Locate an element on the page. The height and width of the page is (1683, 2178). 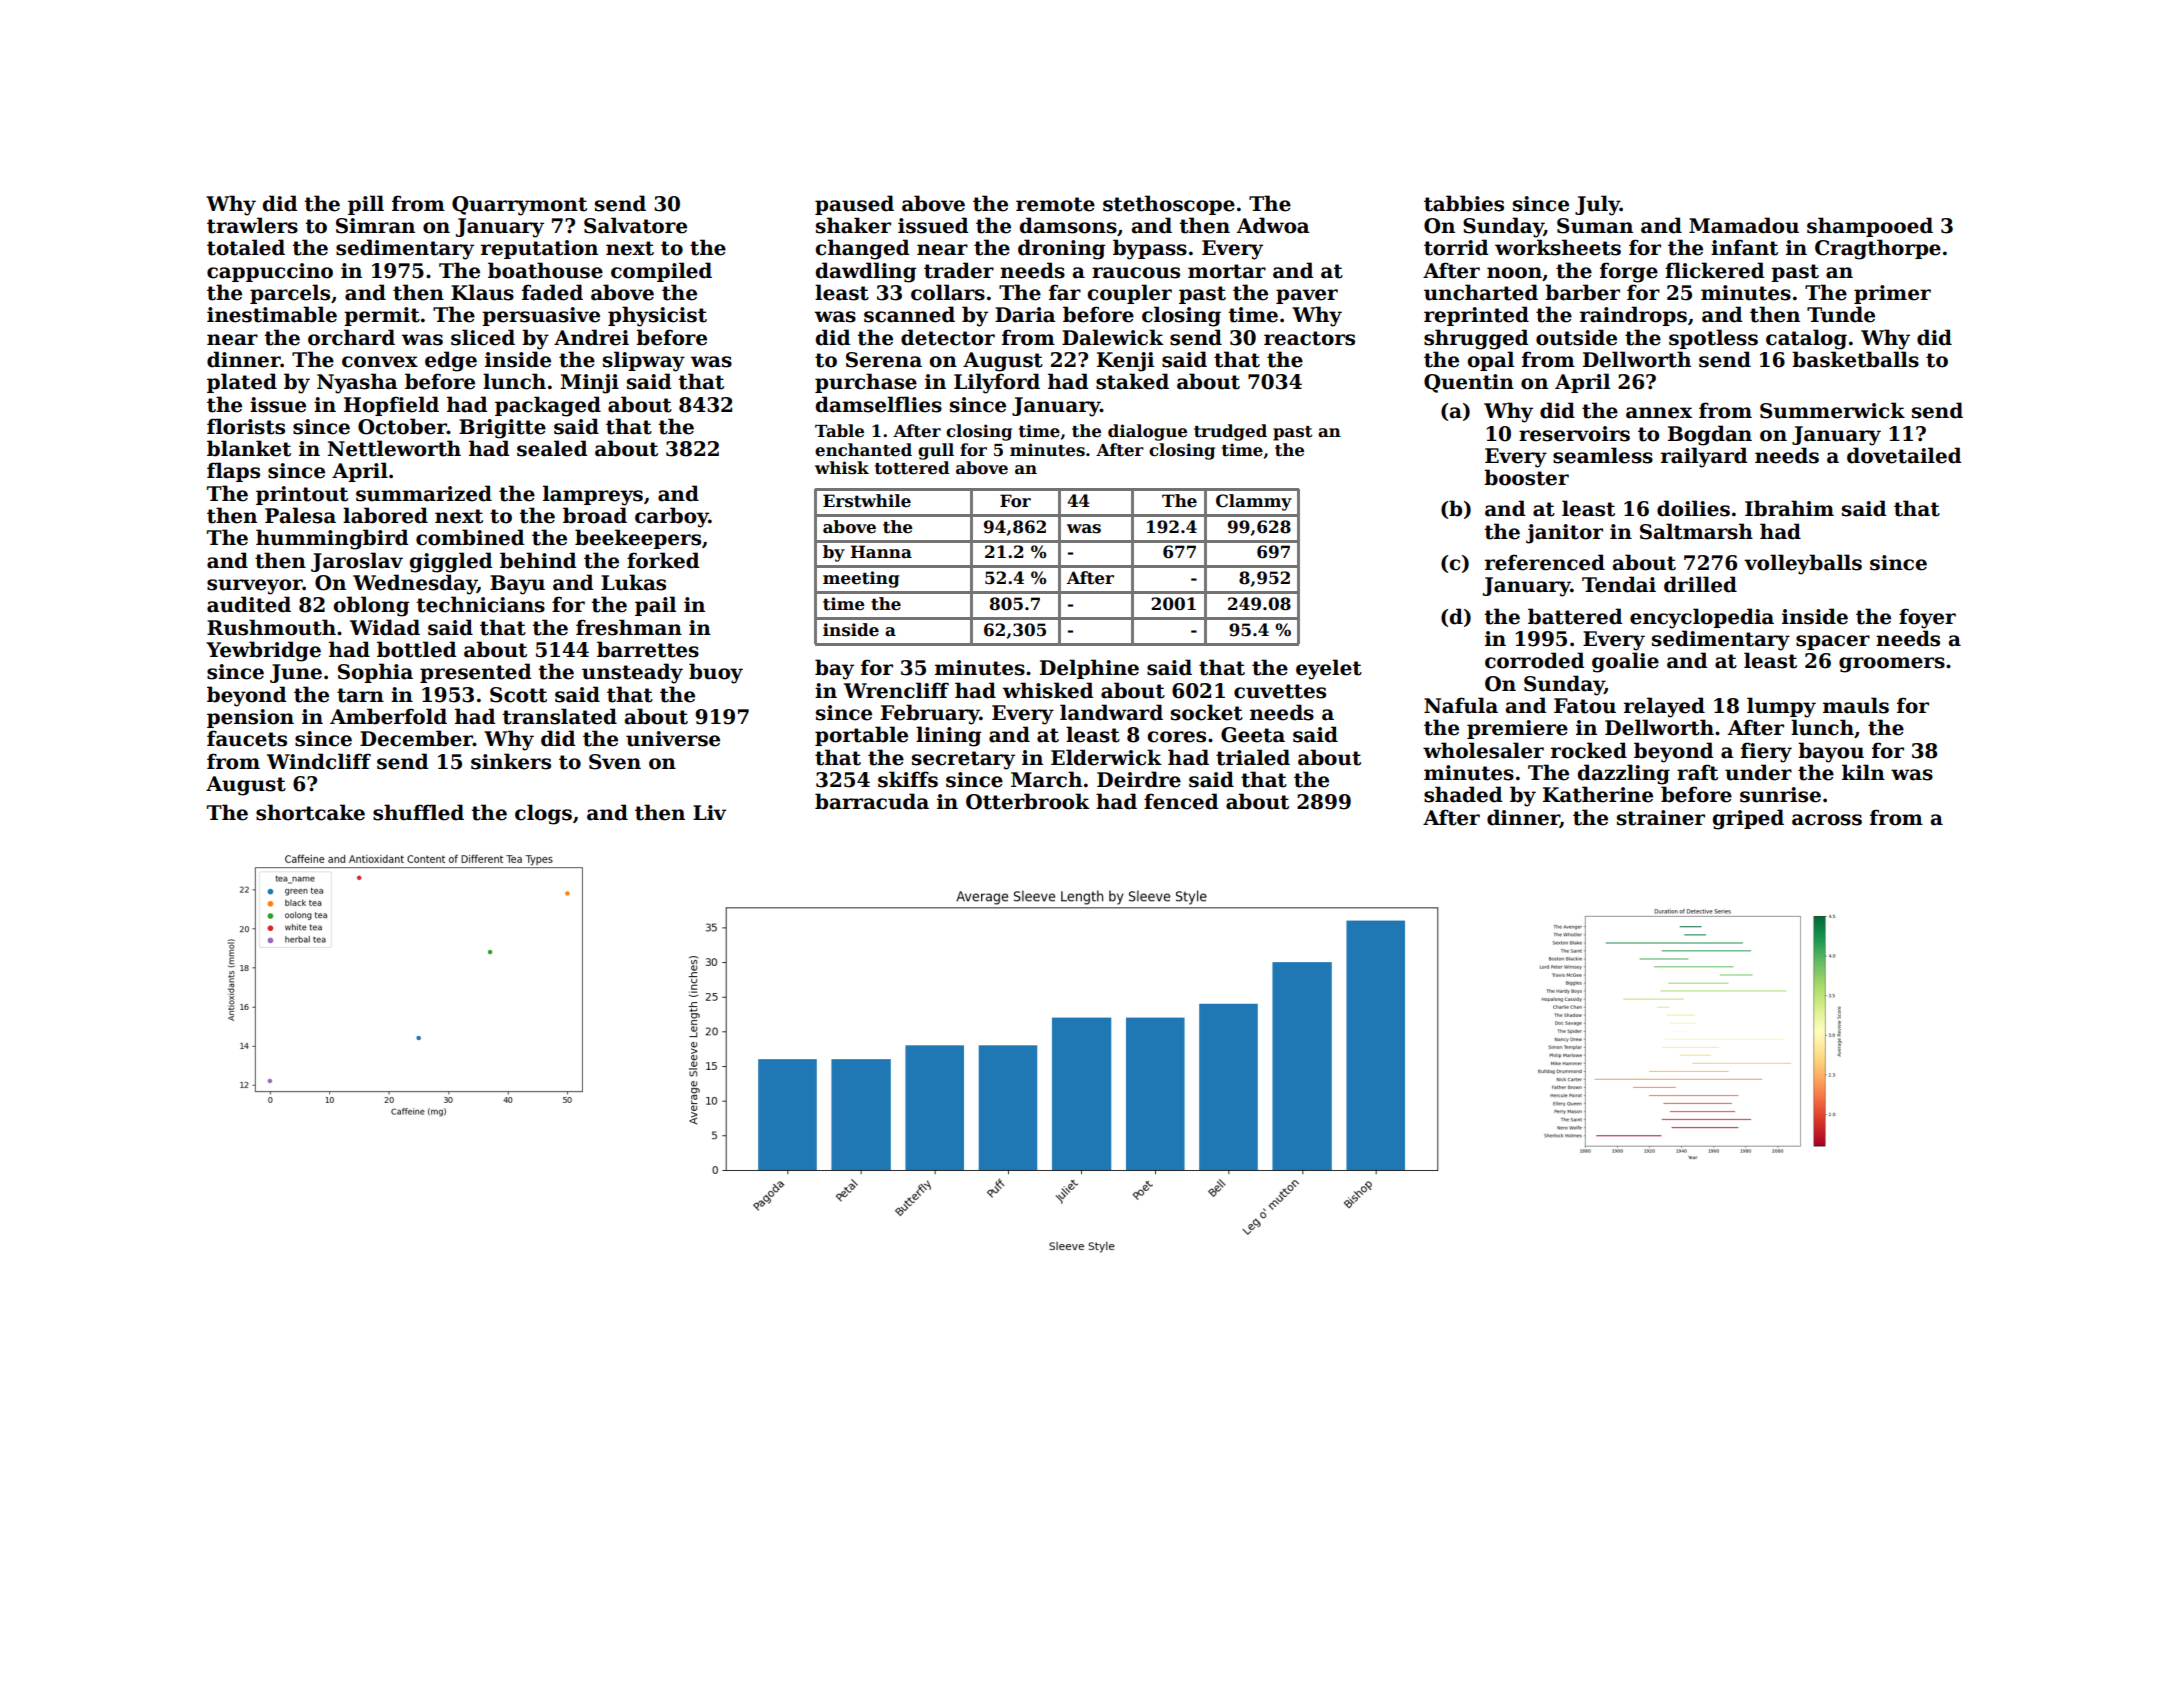
remote is located at coordinates (1055, 204).
